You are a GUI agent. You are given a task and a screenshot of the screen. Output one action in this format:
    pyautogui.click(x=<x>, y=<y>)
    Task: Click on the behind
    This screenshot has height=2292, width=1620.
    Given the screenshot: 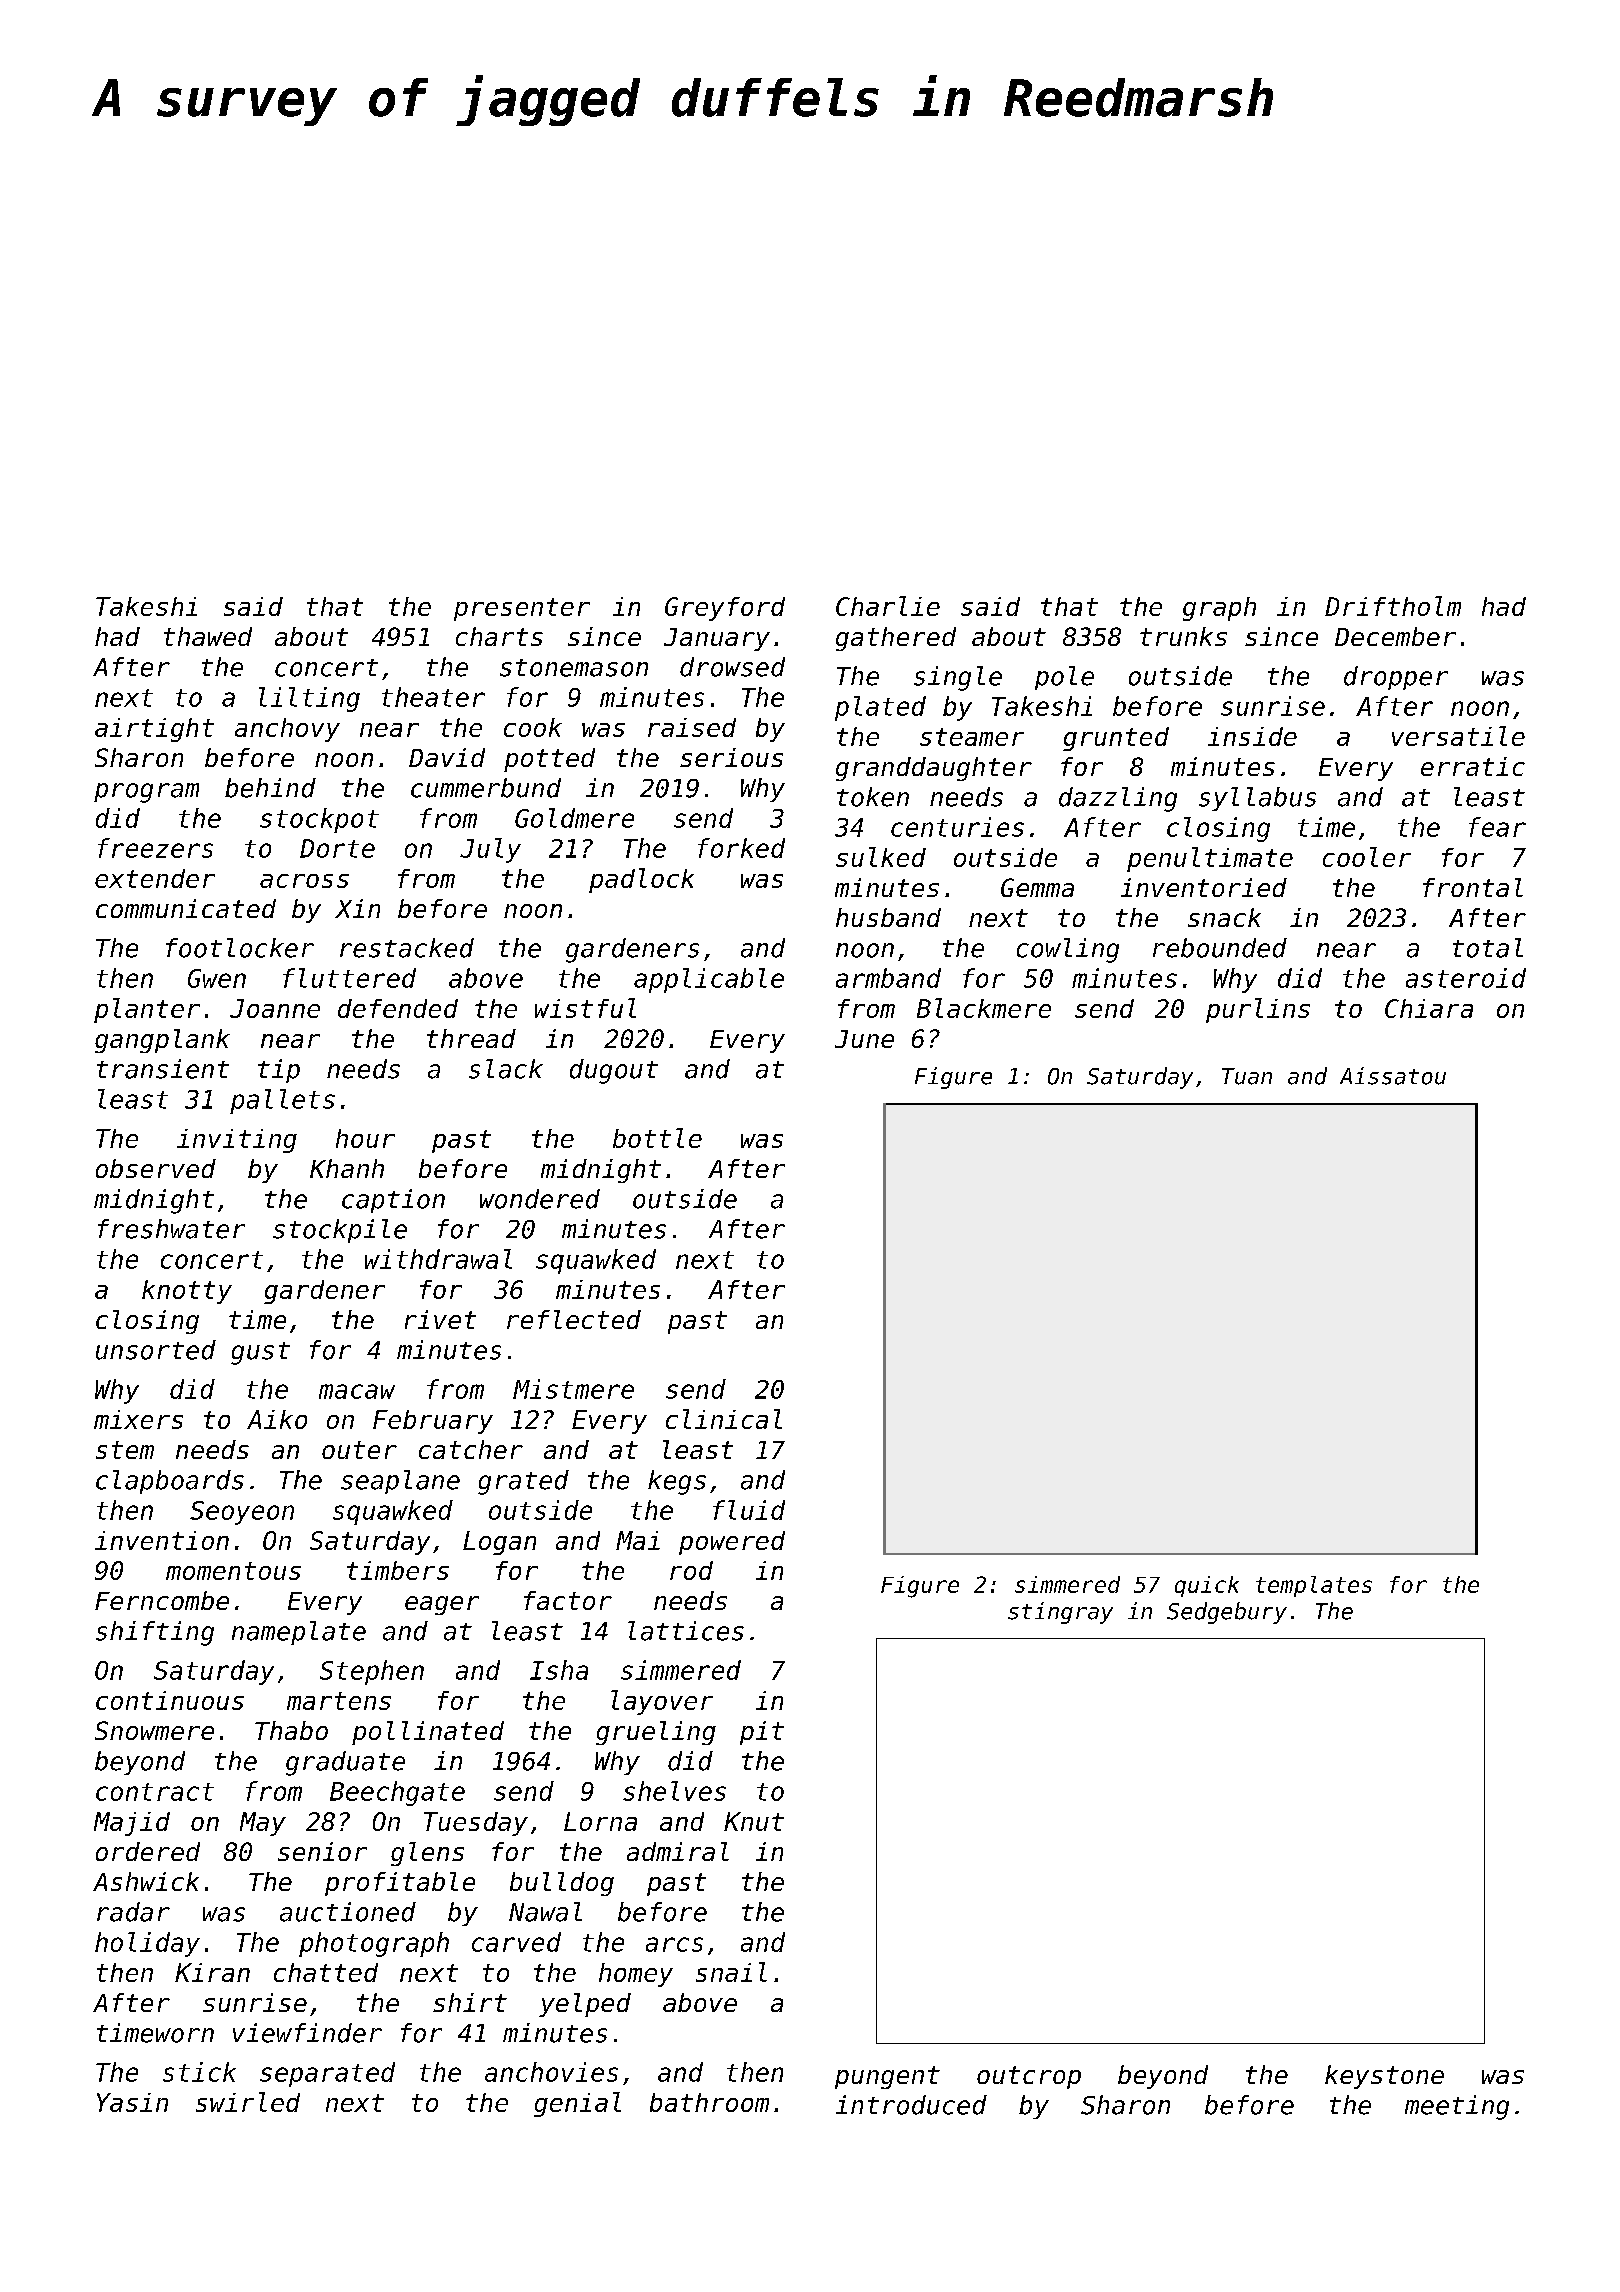 What is the action you would take?
    pyautogui.click(x=270, y=788)
